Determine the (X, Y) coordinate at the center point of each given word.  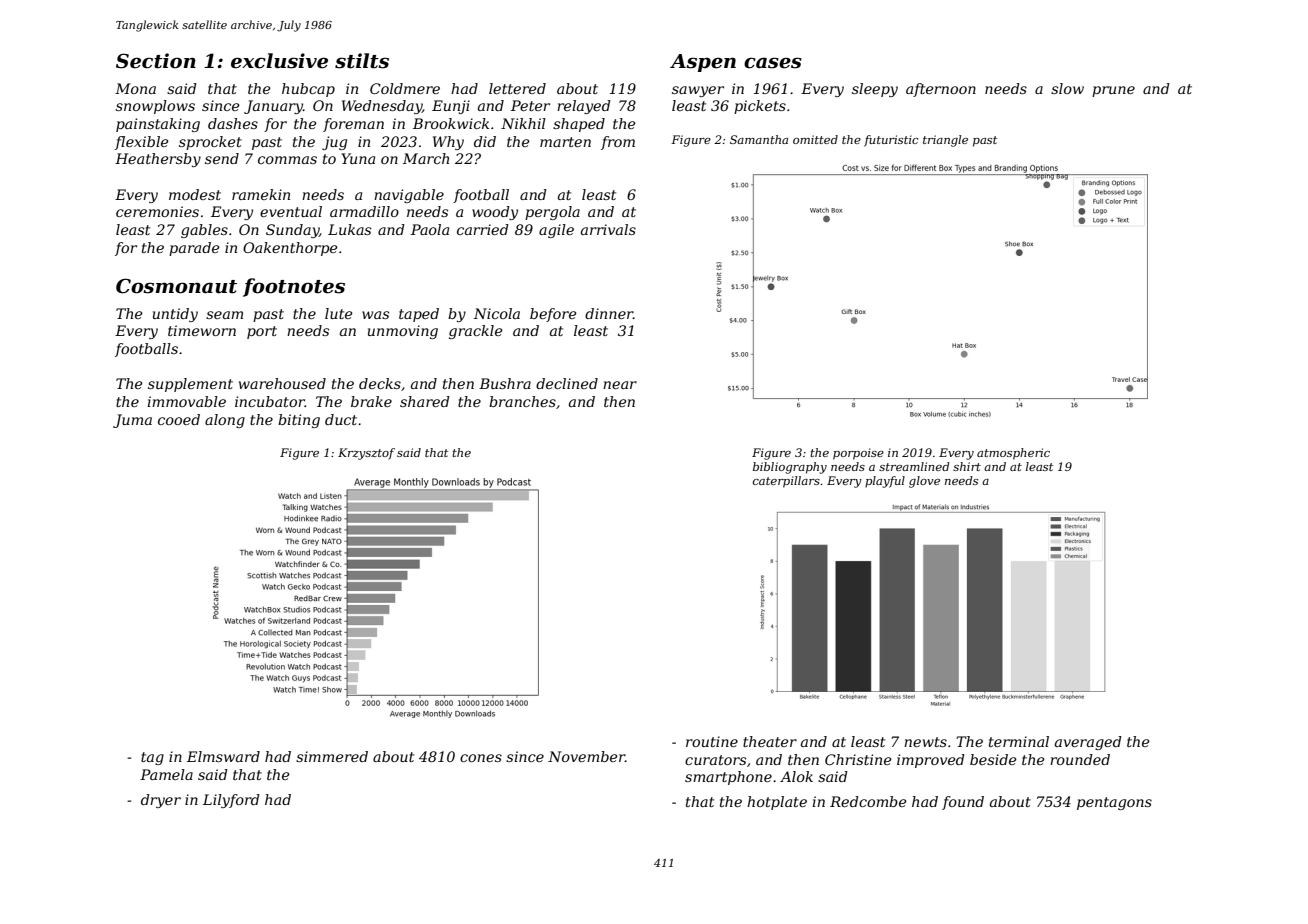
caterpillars (786, 482)
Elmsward (223, 756)
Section (156, 61)
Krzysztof (366, 454)
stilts (362, 61)
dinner (609, 313)
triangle (945, 141)
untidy (175, 315)
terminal (1019, 741)
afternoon (941, 90)
